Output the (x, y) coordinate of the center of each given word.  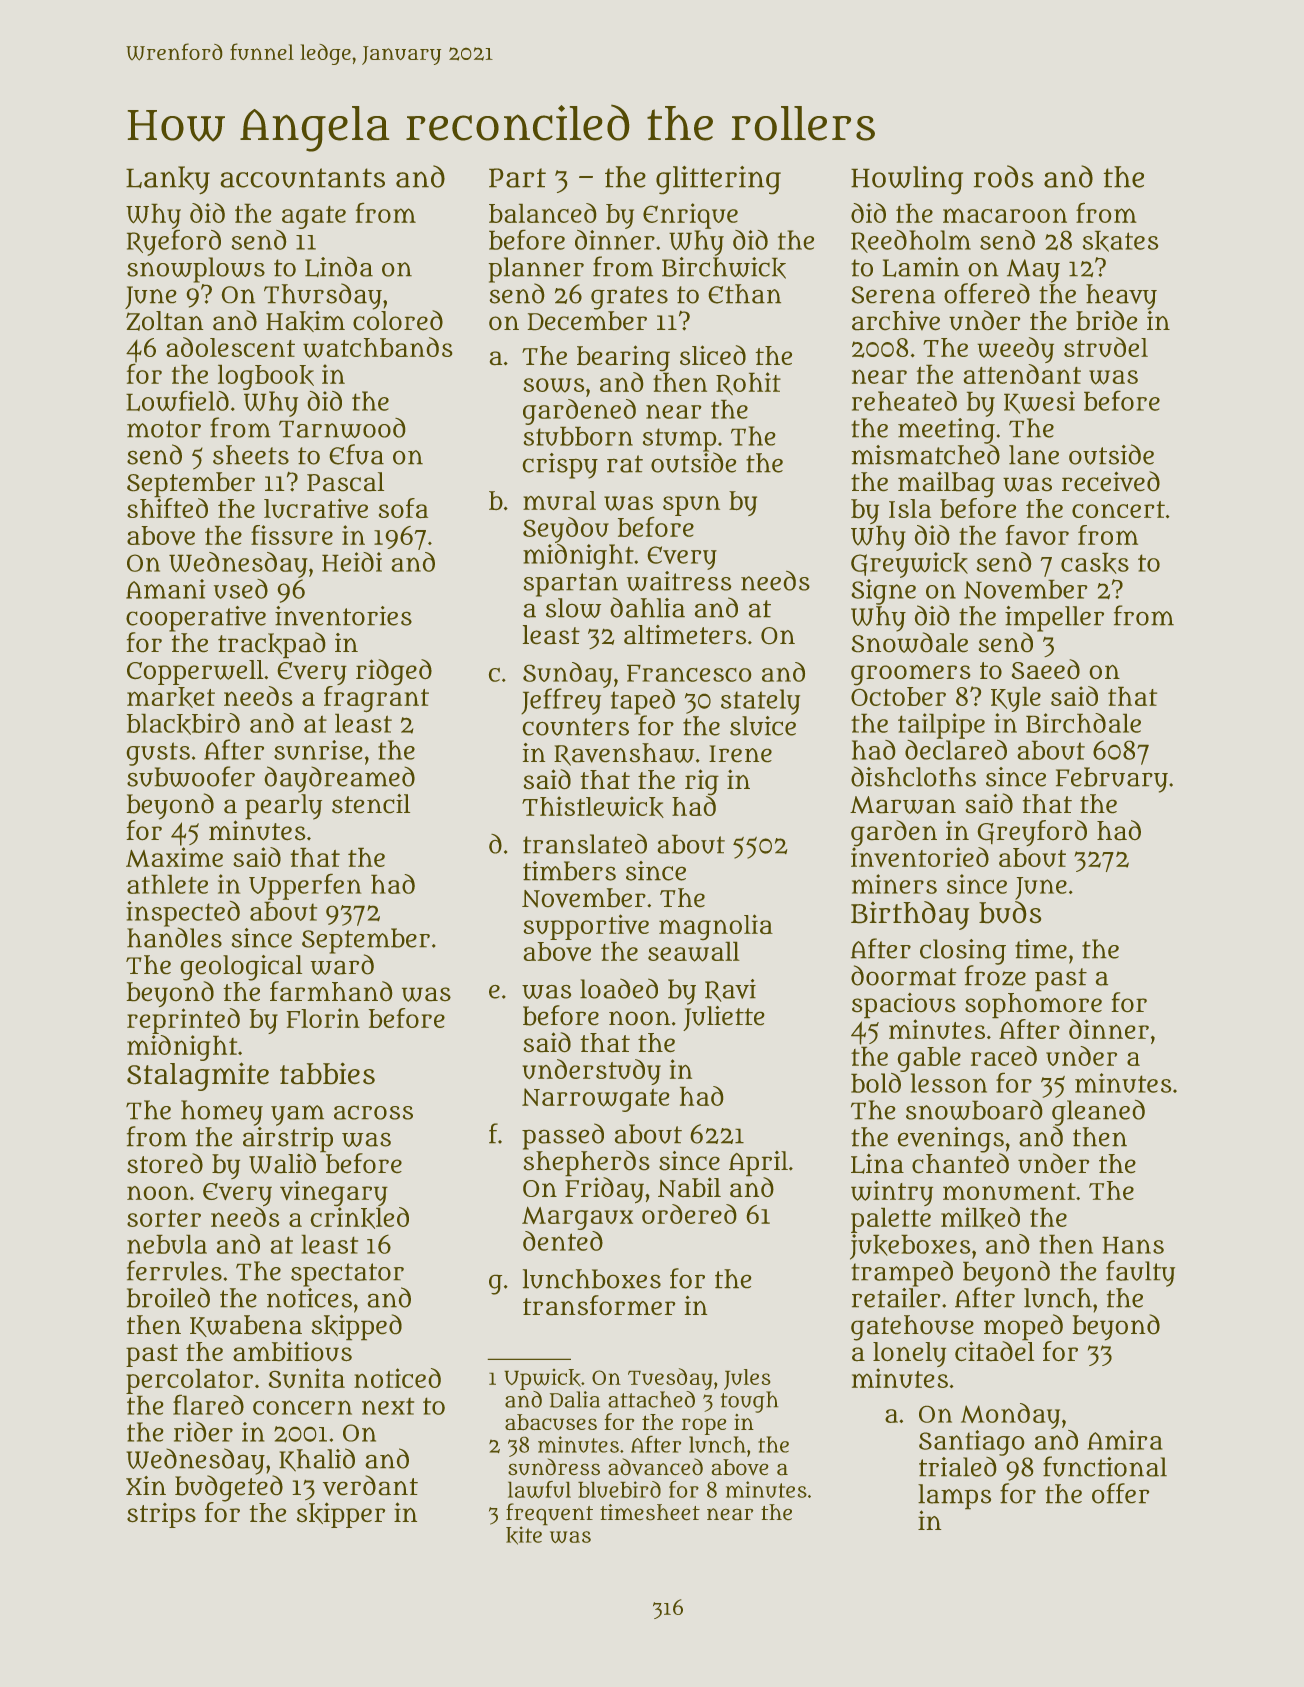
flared (208, 1404)
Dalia (575, 1399)
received (1111, 481)
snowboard (974, 1110)
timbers (569, 871)
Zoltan (165, 321)
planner (536, 270)
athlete (167, 884)
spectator (347, 1275)
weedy (1015, 350)
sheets (251, 455)
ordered (689, 1214)
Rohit (748, 383)
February (1112, 780)
